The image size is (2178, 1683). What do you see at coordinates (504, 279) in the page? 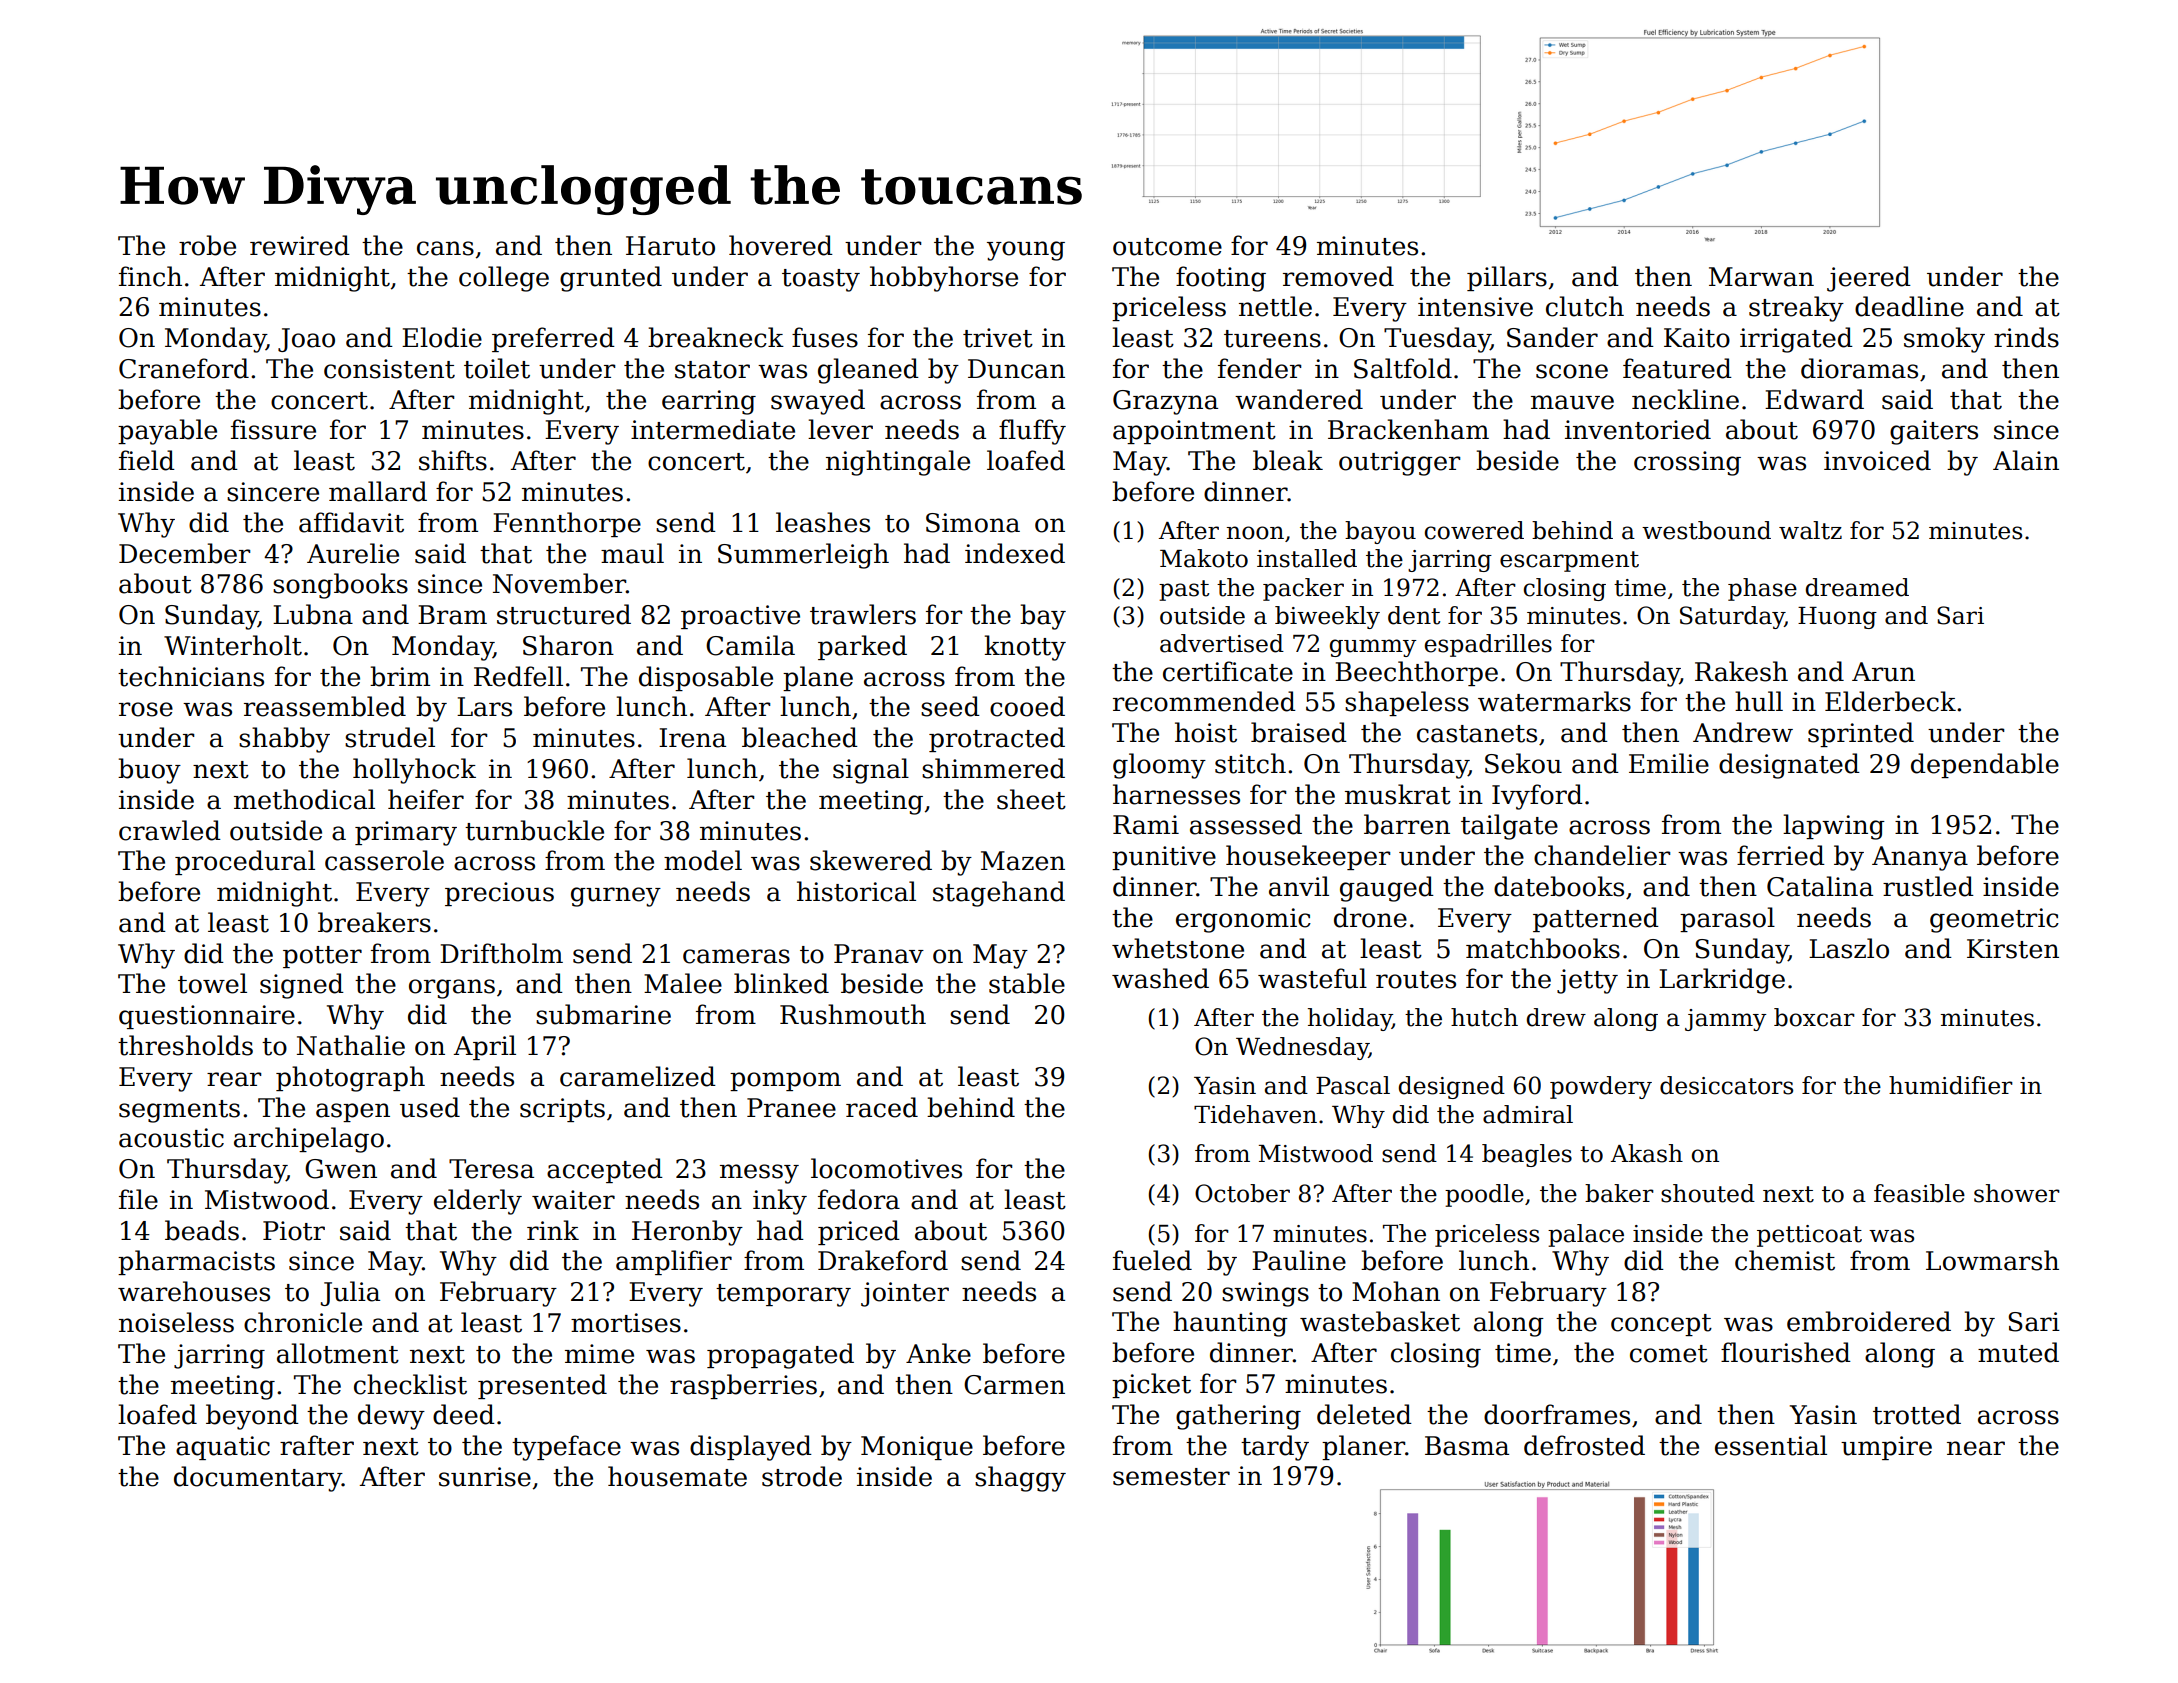
I see `college` at bounding box center [504, 279].
